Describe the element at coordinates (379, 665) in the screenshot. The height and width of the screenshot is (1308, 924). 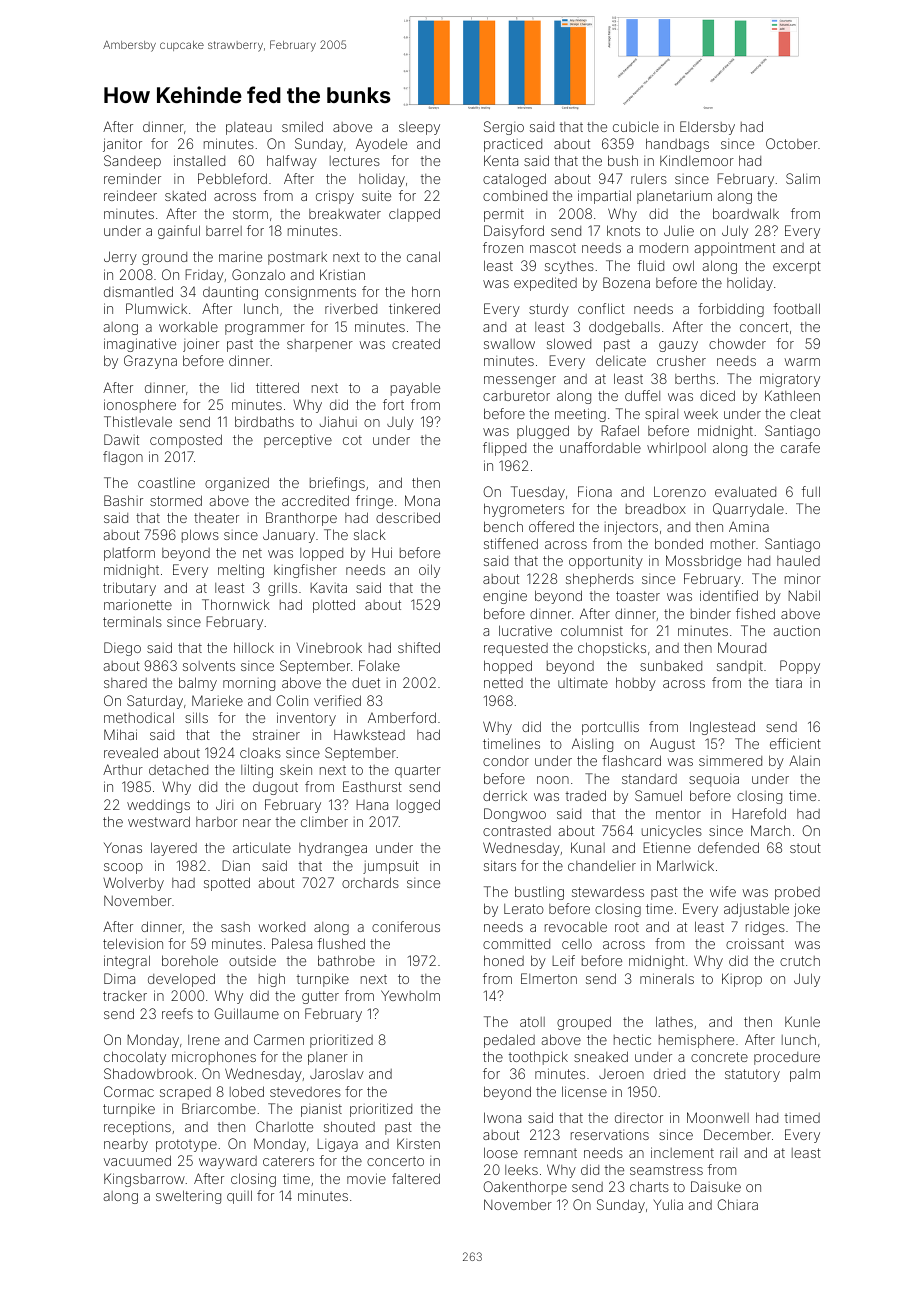
I see `Folake` at that location.
